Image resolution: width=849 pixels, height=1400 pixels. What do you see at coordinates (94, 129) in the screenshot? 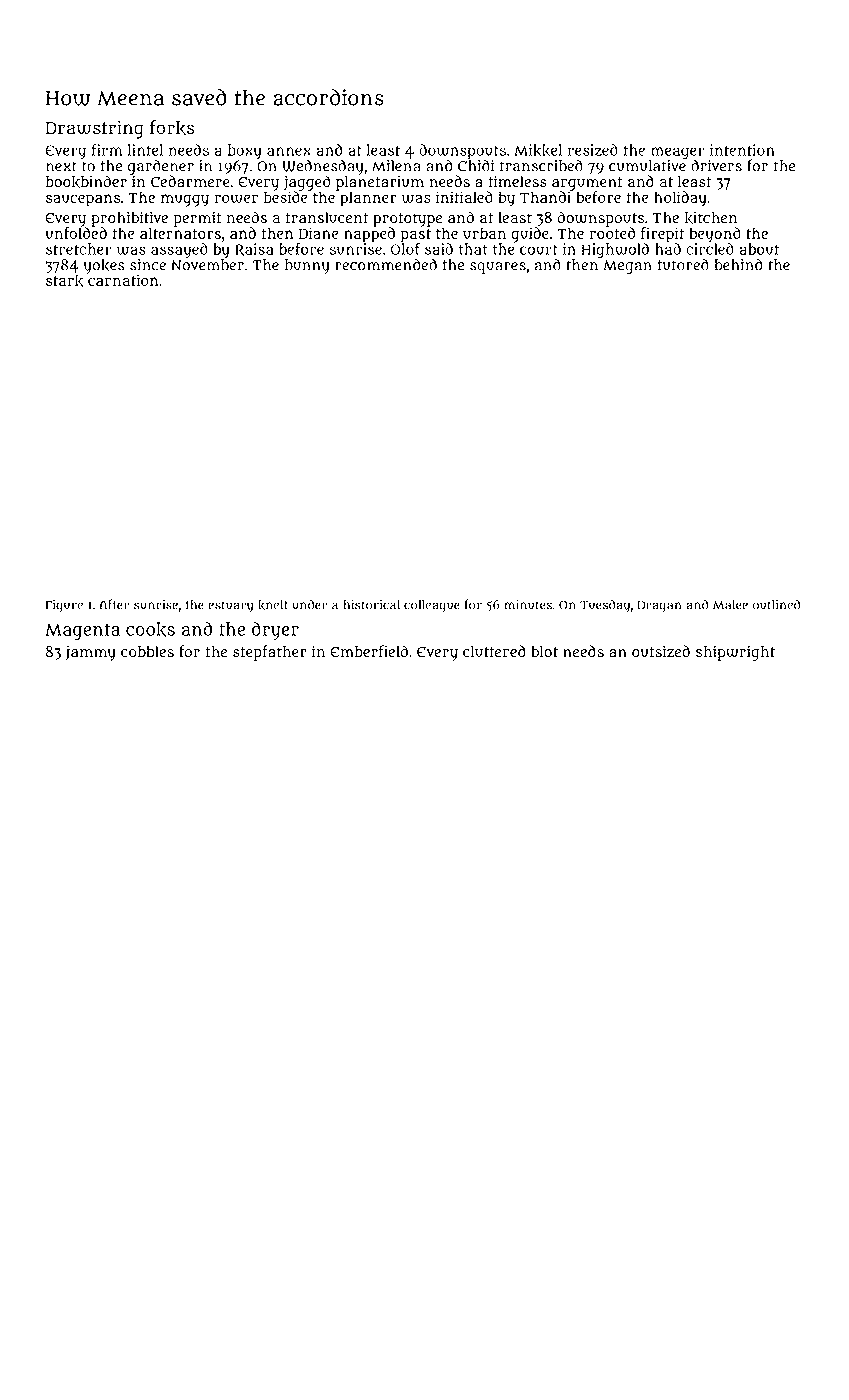
I see `Drawstring` at bounding box center [94, 129].
